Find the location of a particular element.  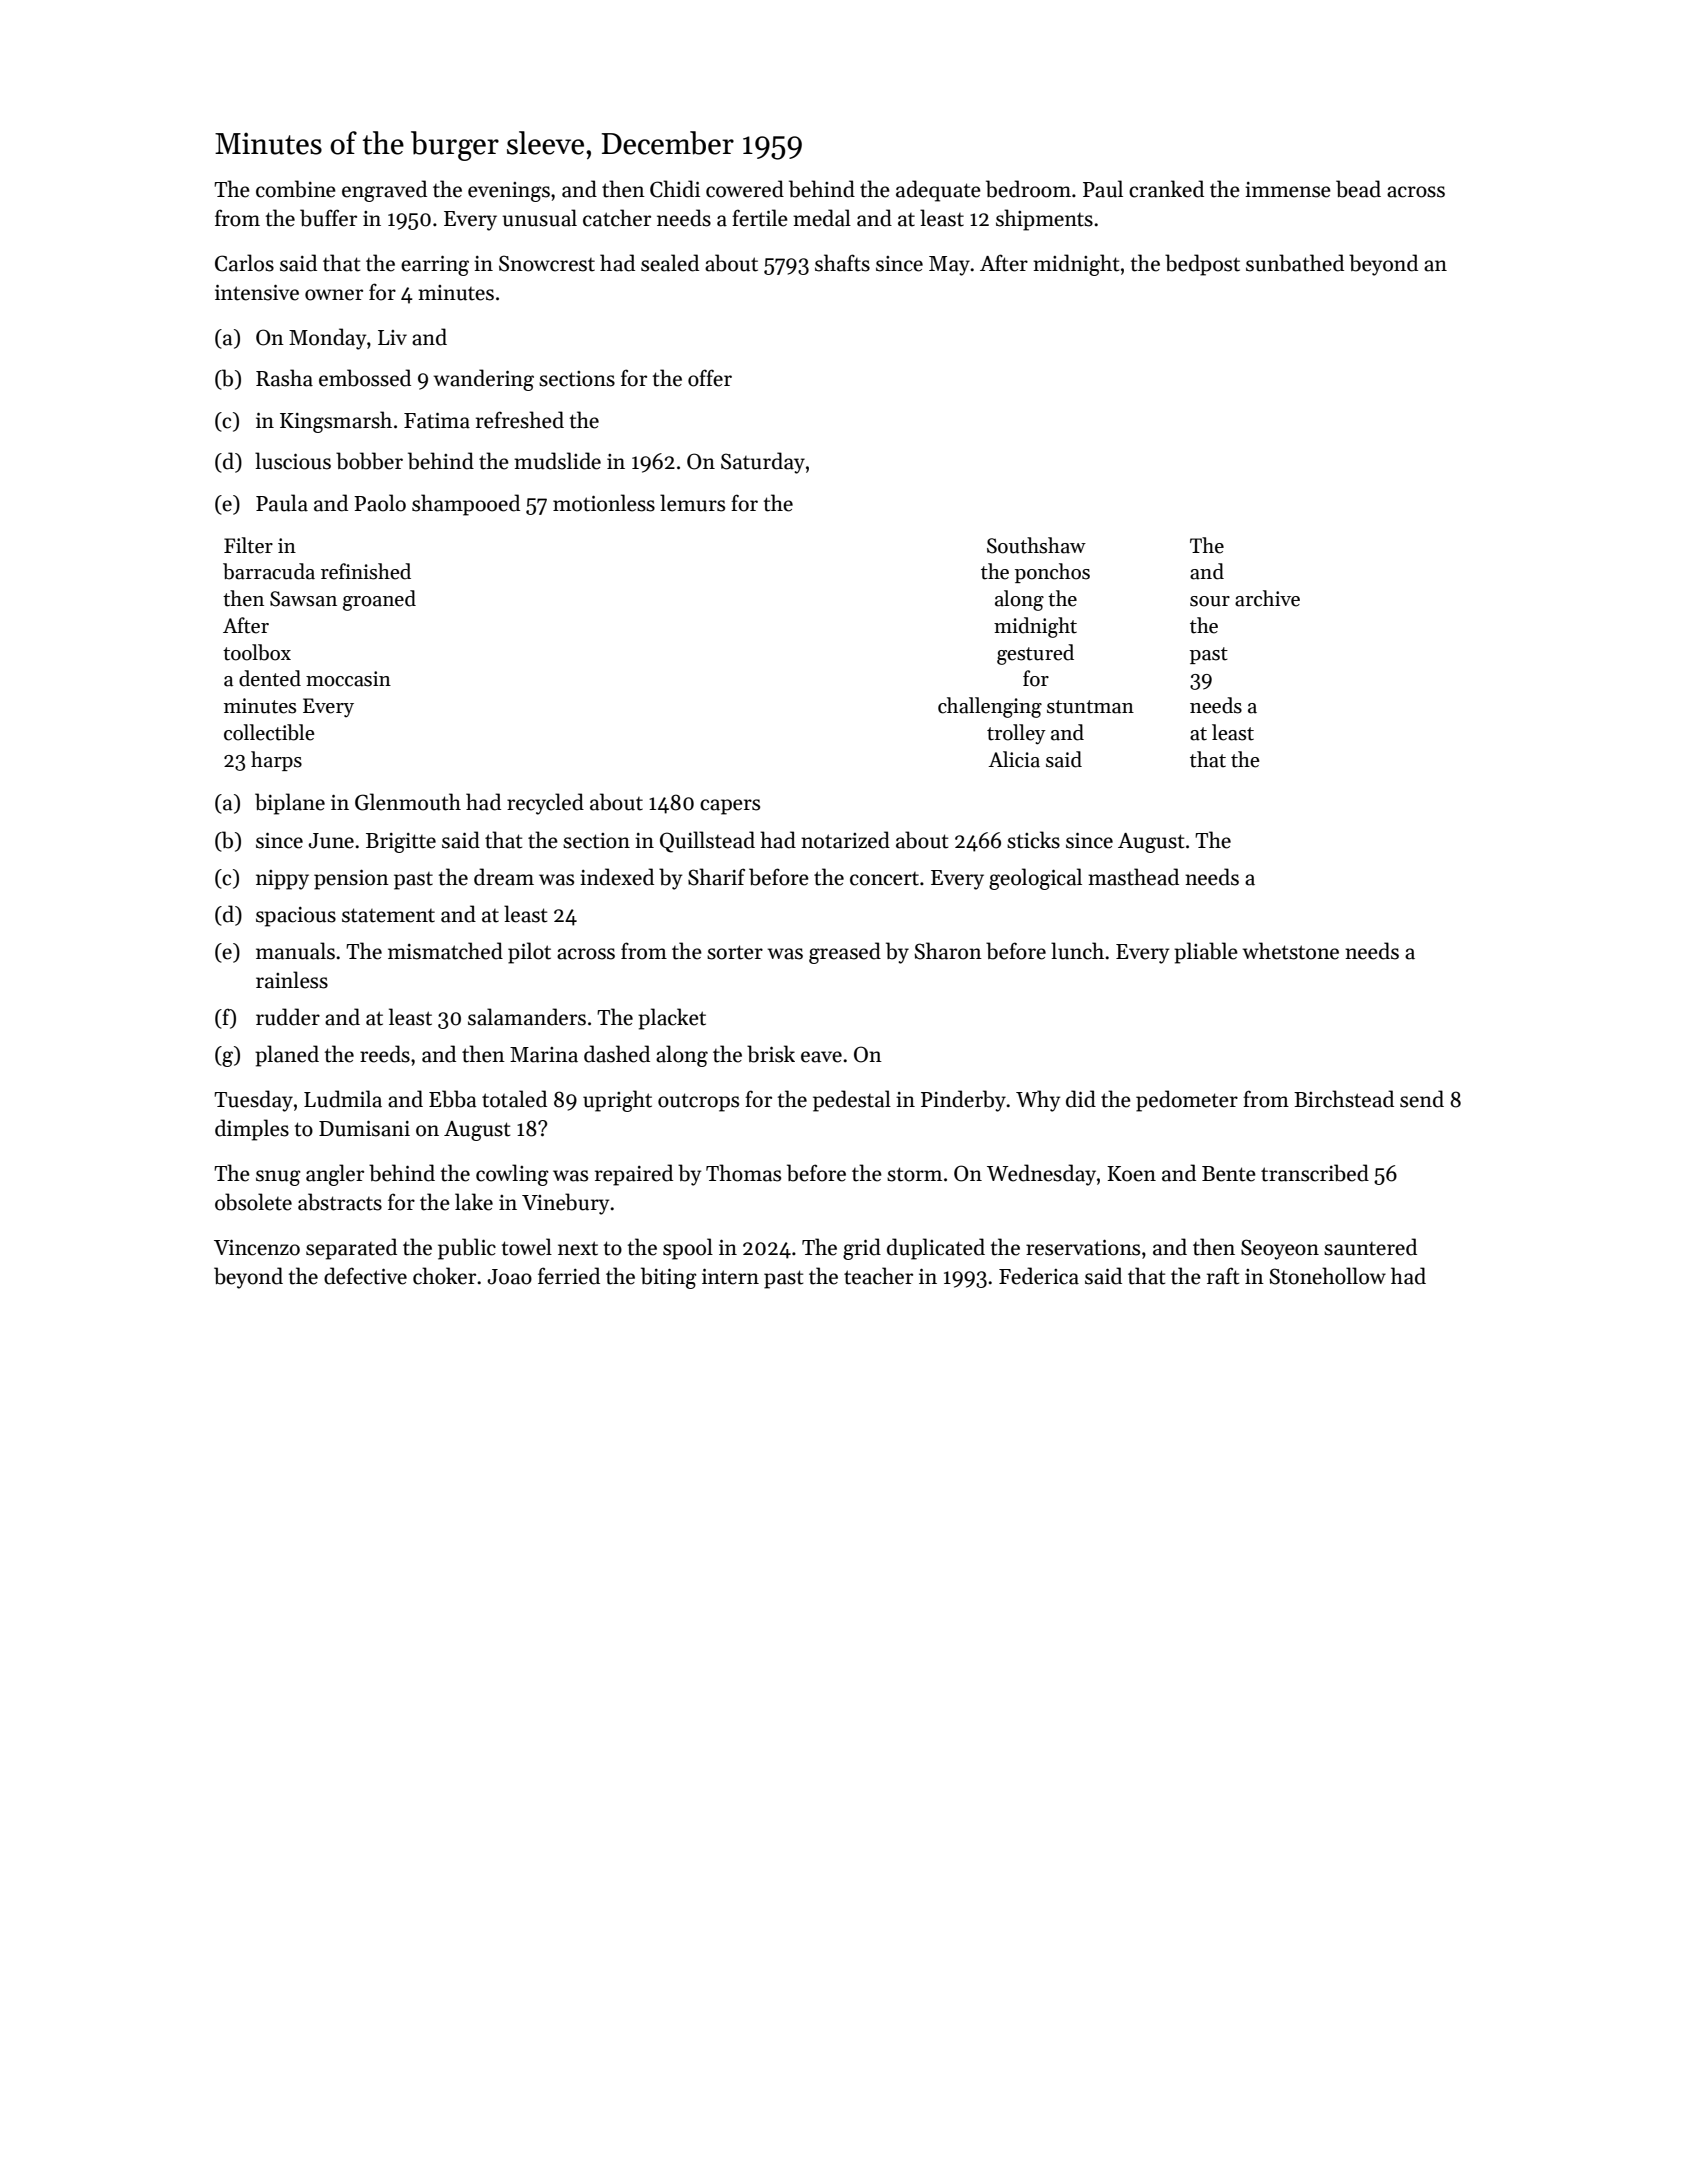

groaned is located at coordinates (379, 600).
